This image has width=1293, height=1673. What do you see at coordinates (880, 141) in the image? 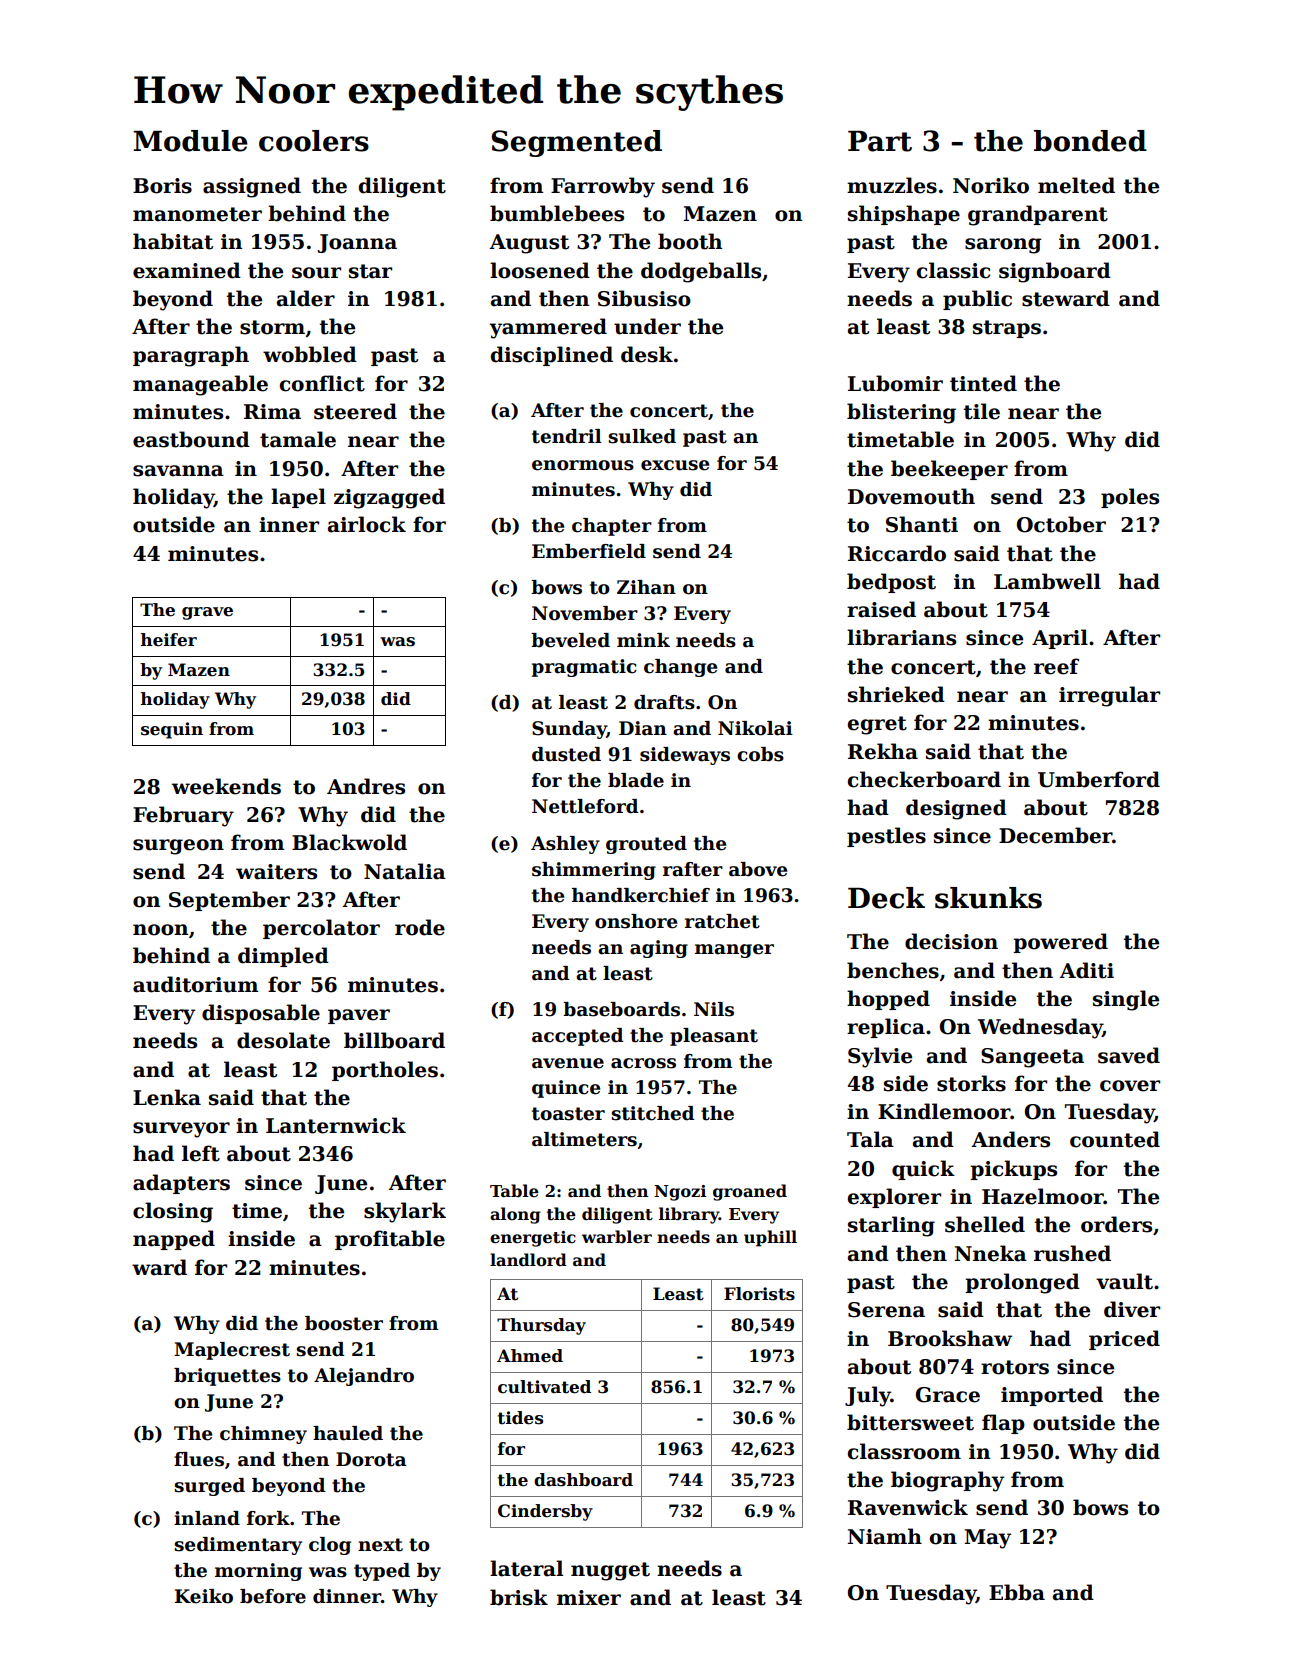
I see `Part` at bounding box center [880, 141].
